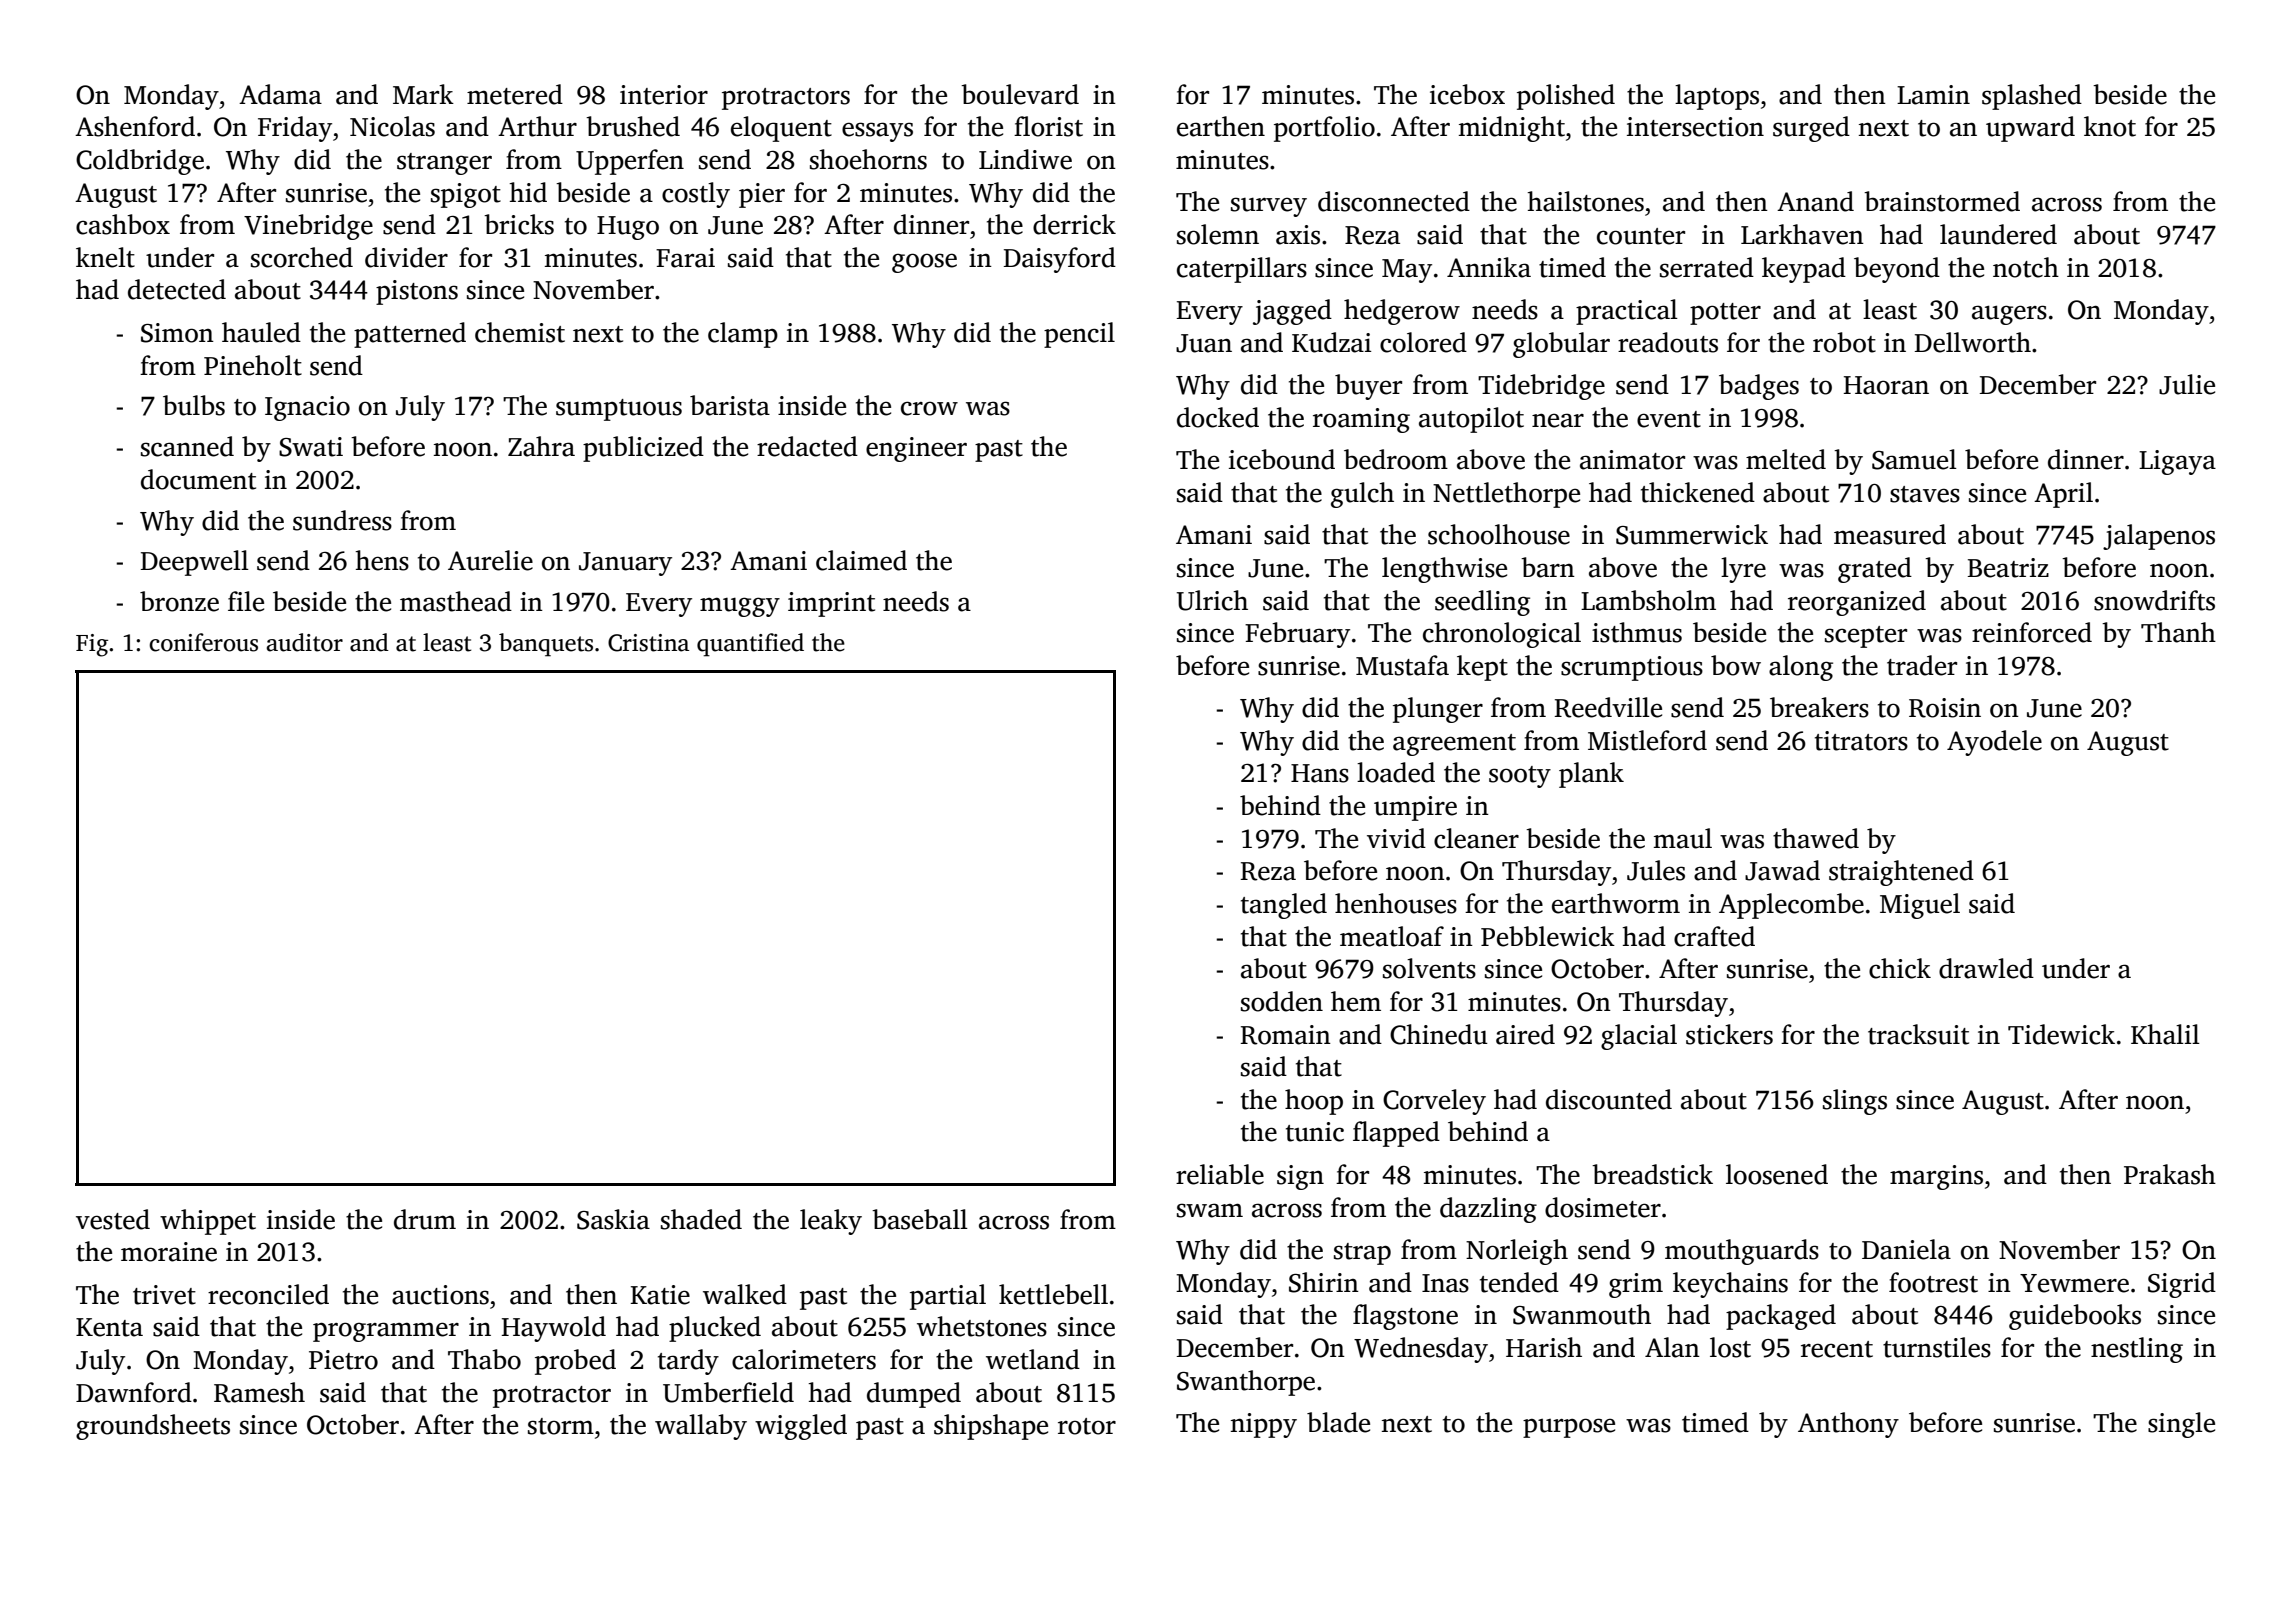 This page has height=1620, width=2292. Describe the element at coordinates (1264, 1425) in the page. I see `nippy` at that location.
